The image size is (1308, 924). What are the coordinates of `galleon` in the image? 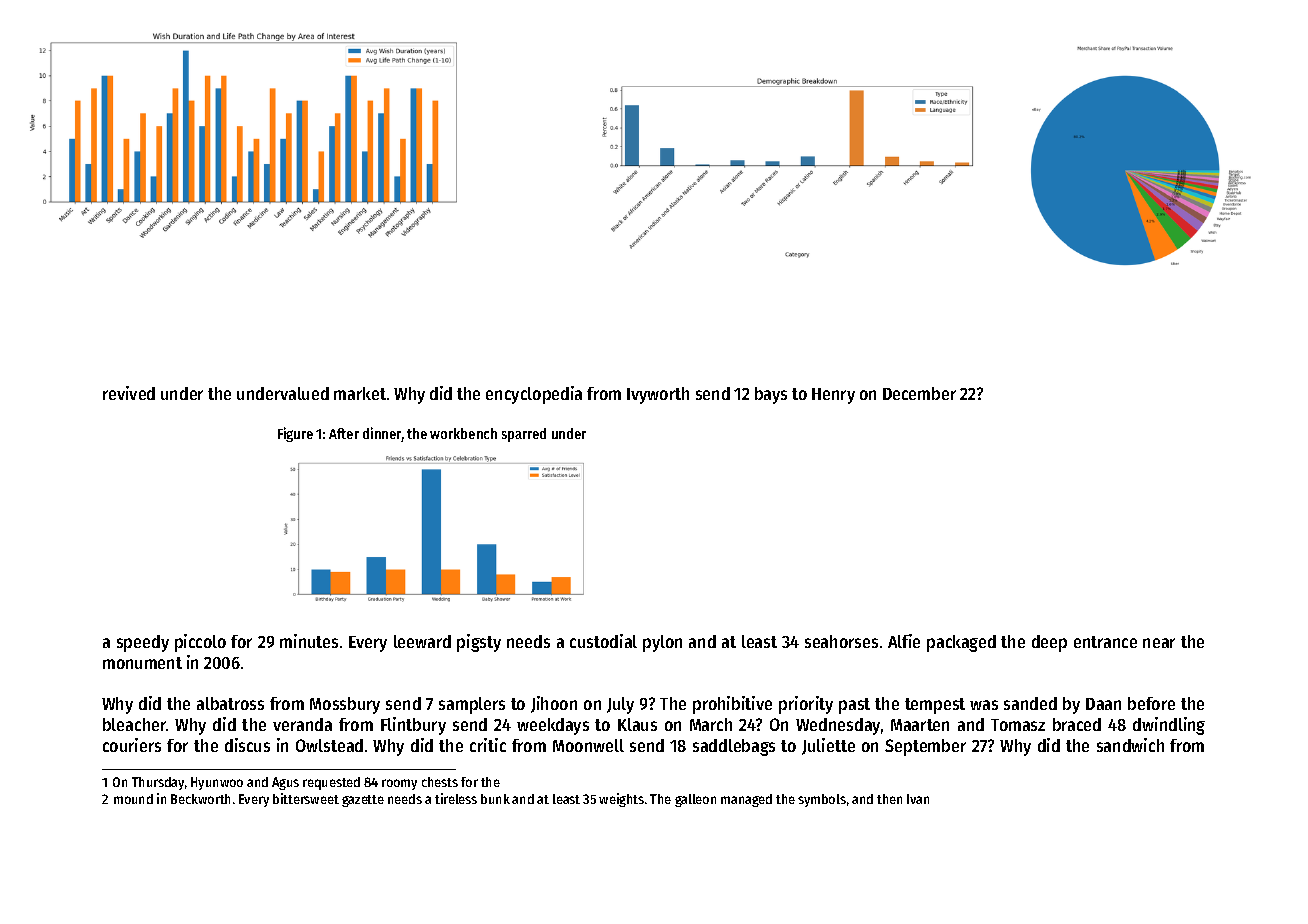 It's located at (695, 800).
